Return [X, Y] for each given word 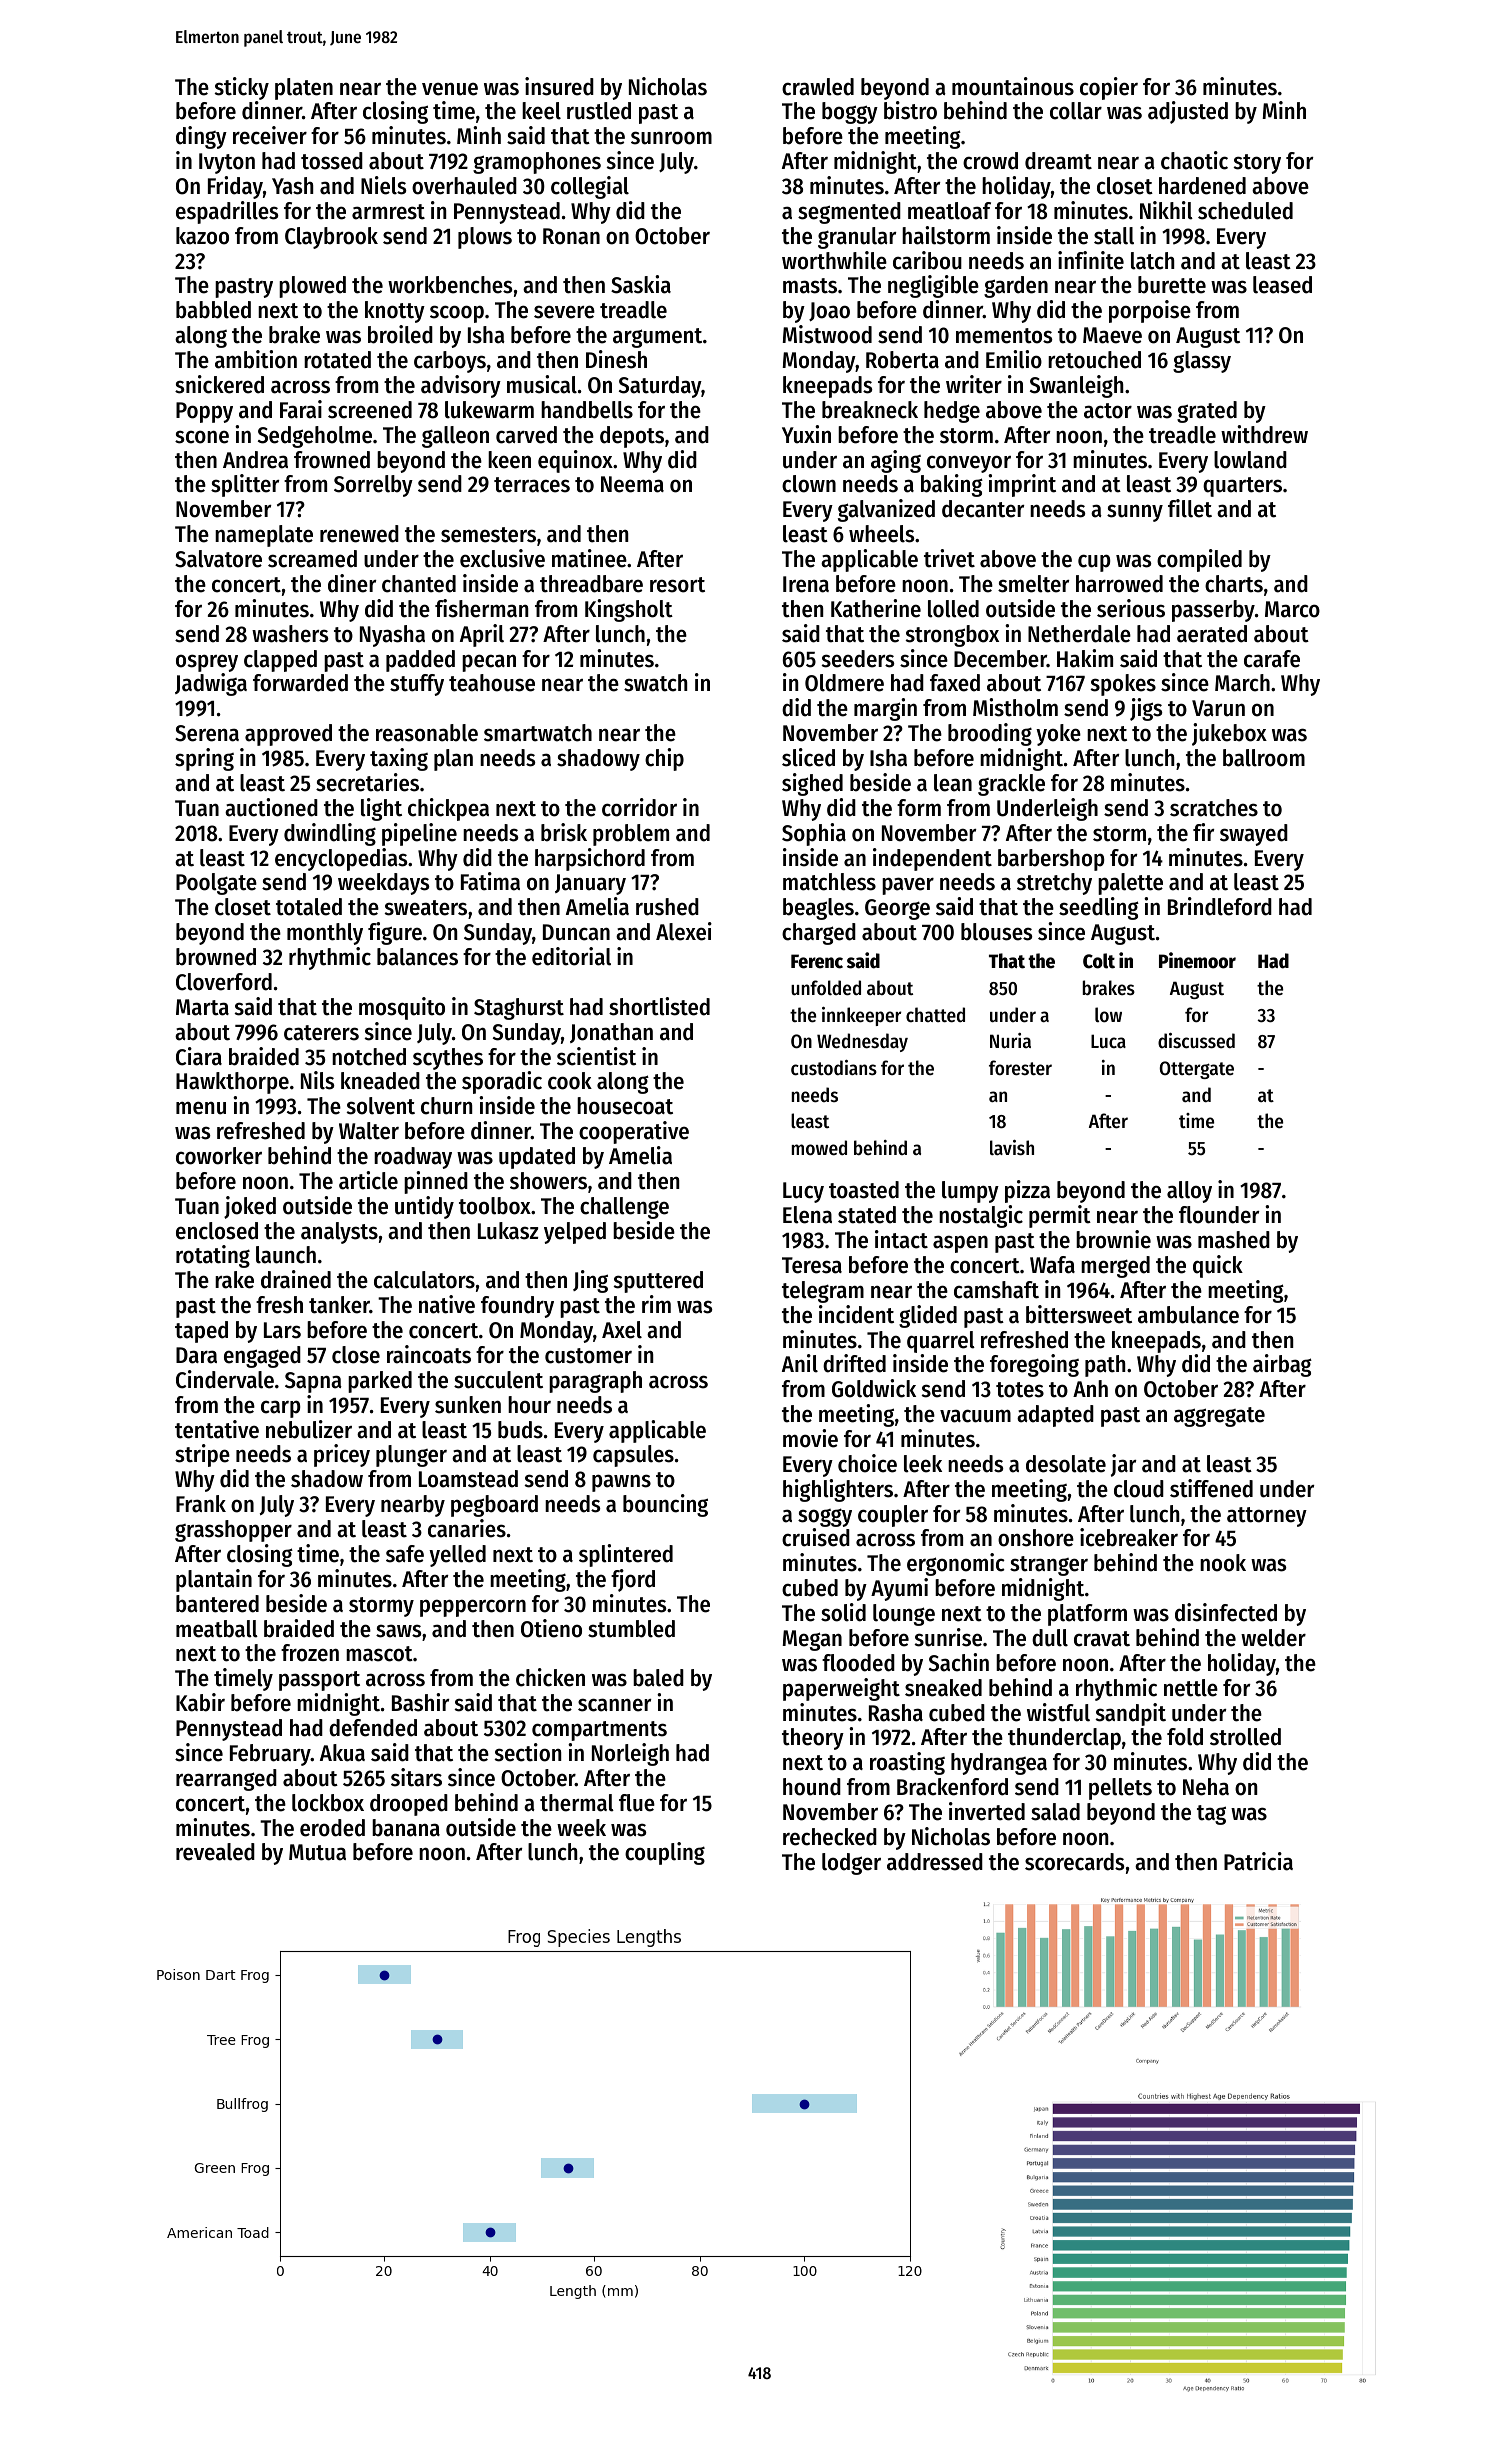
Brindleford [1220, 906]
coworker [219, 1156]
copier [1109, 88]
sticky [242, 88]
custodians [834, 1068]
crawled [818, 87]
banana [406, 1828]
